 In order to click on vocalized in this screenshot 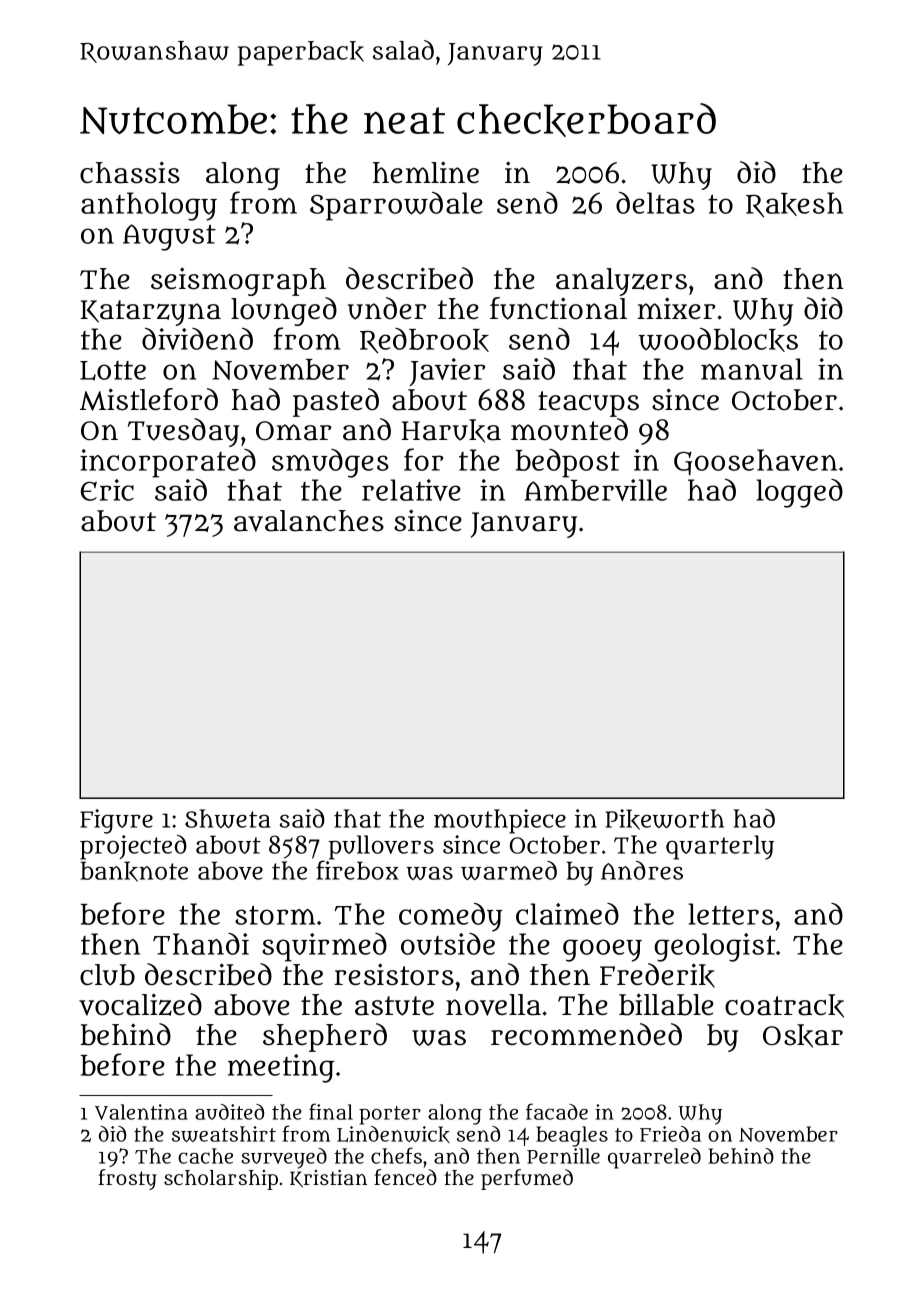, I will do `click(140, 1004)`.
